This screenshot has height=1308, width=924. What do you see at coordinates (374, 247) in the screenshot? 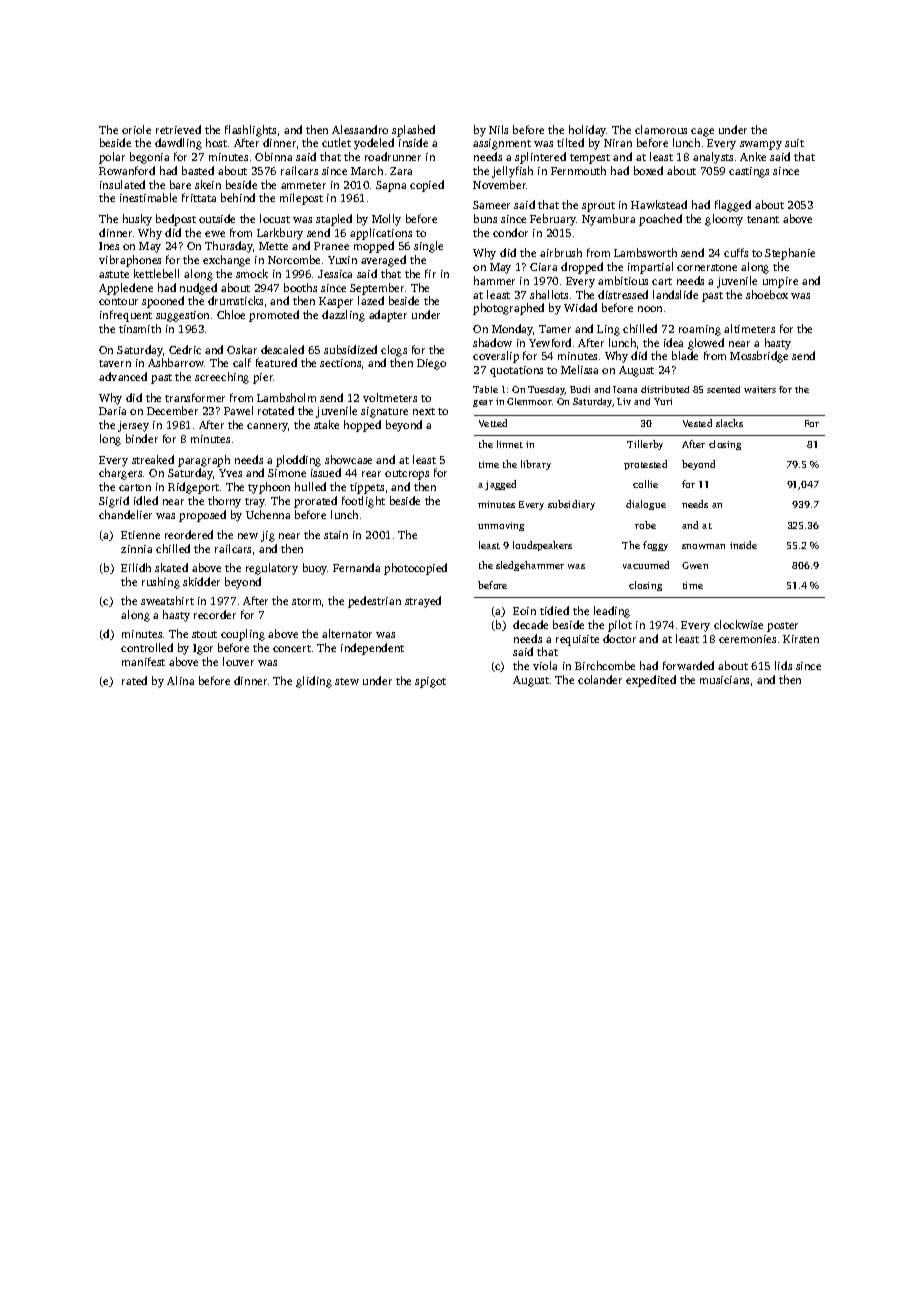
I see `mopped` at bounding box center [374, 247].
